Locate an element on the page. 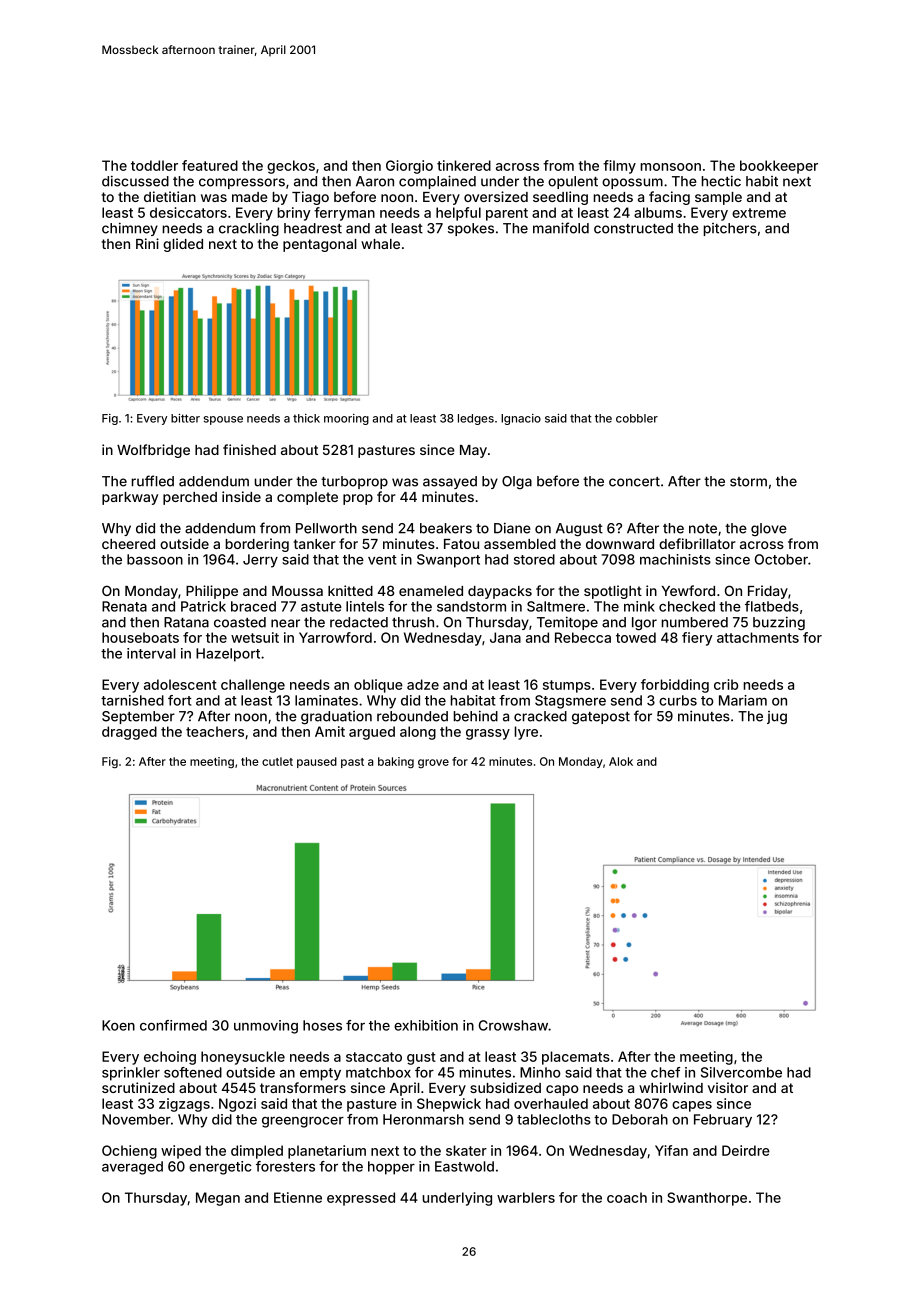  downward is located at coordinates (620, 544).
